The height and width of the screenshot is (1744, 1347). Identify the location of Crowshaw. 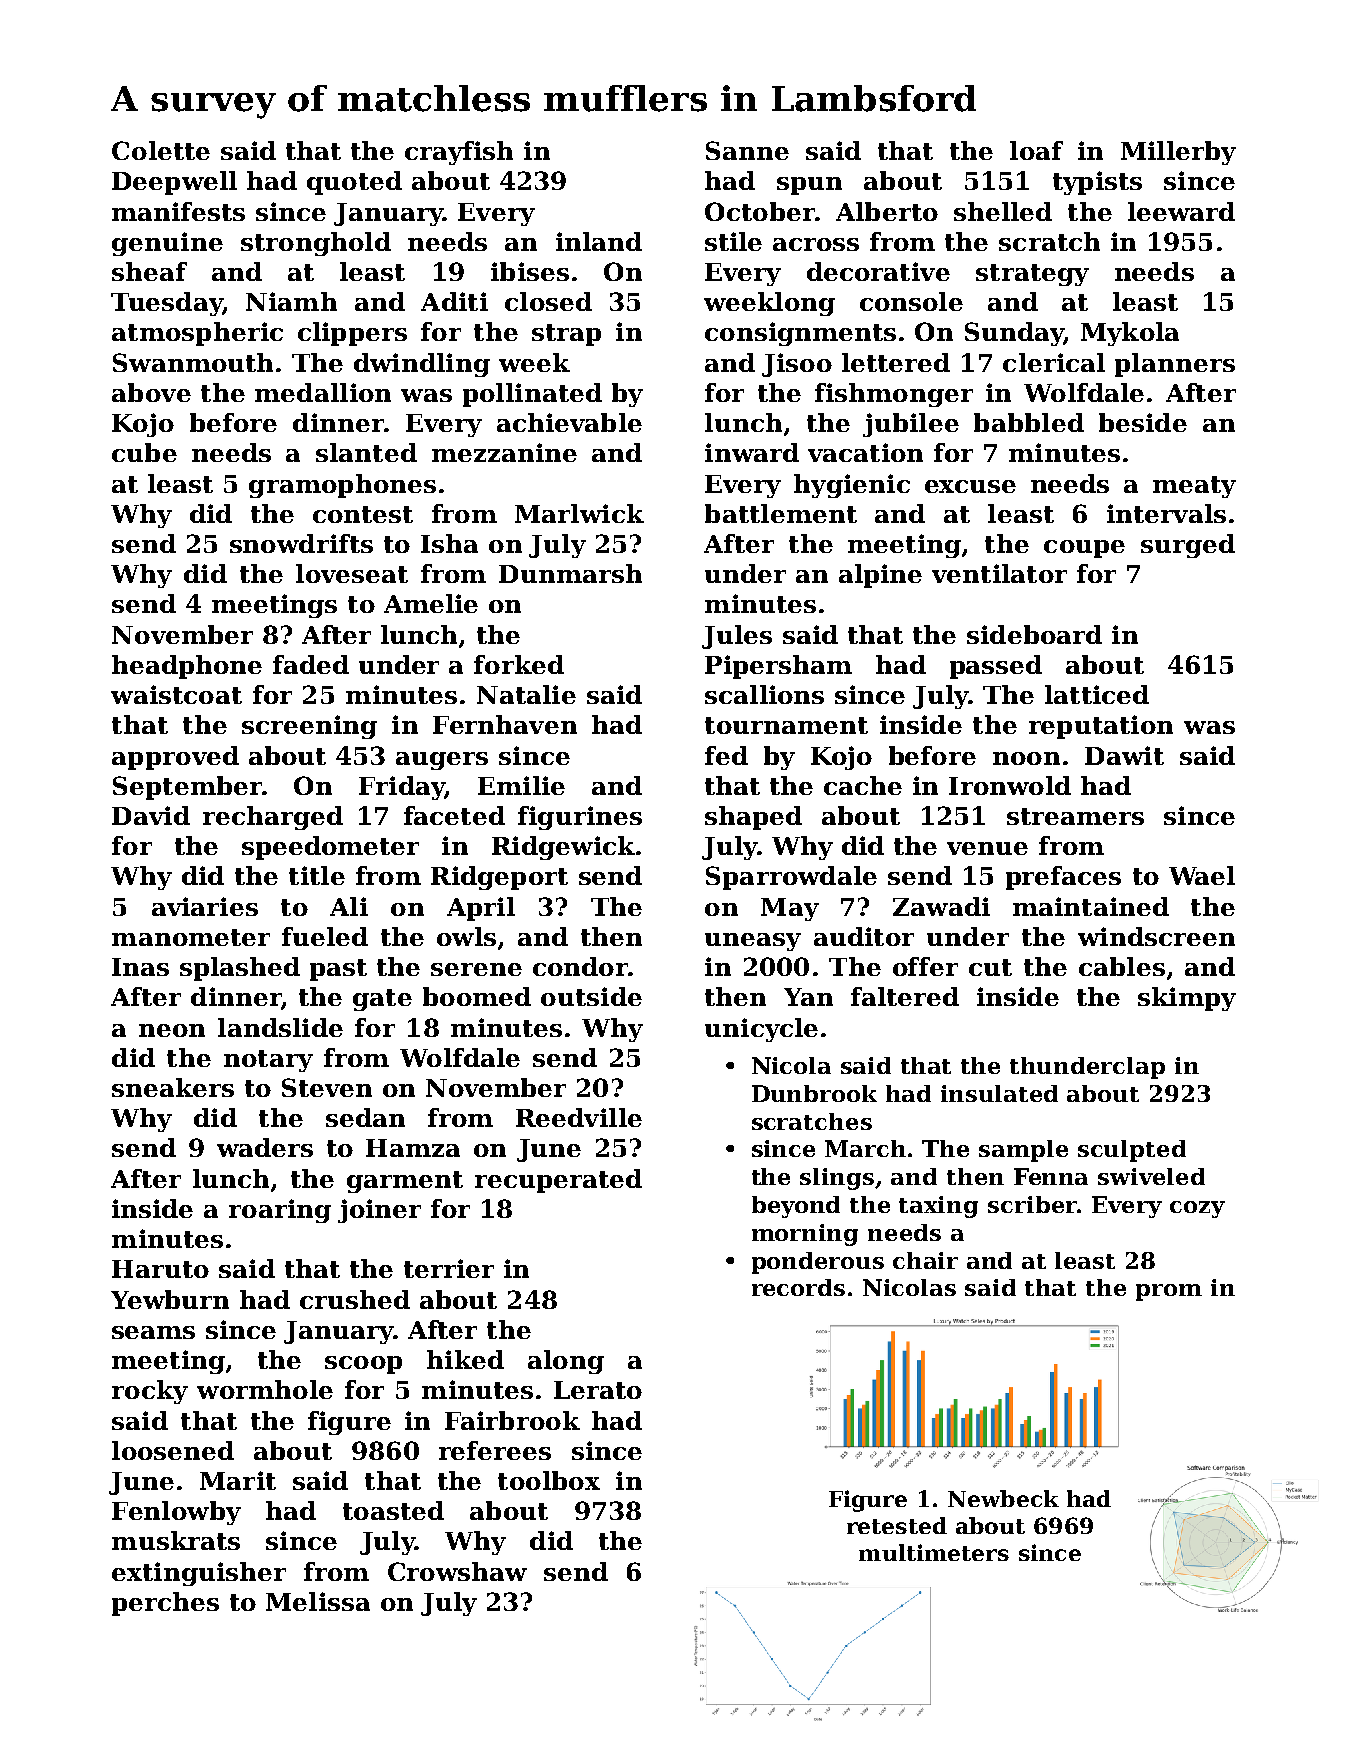
(457, 1571).
